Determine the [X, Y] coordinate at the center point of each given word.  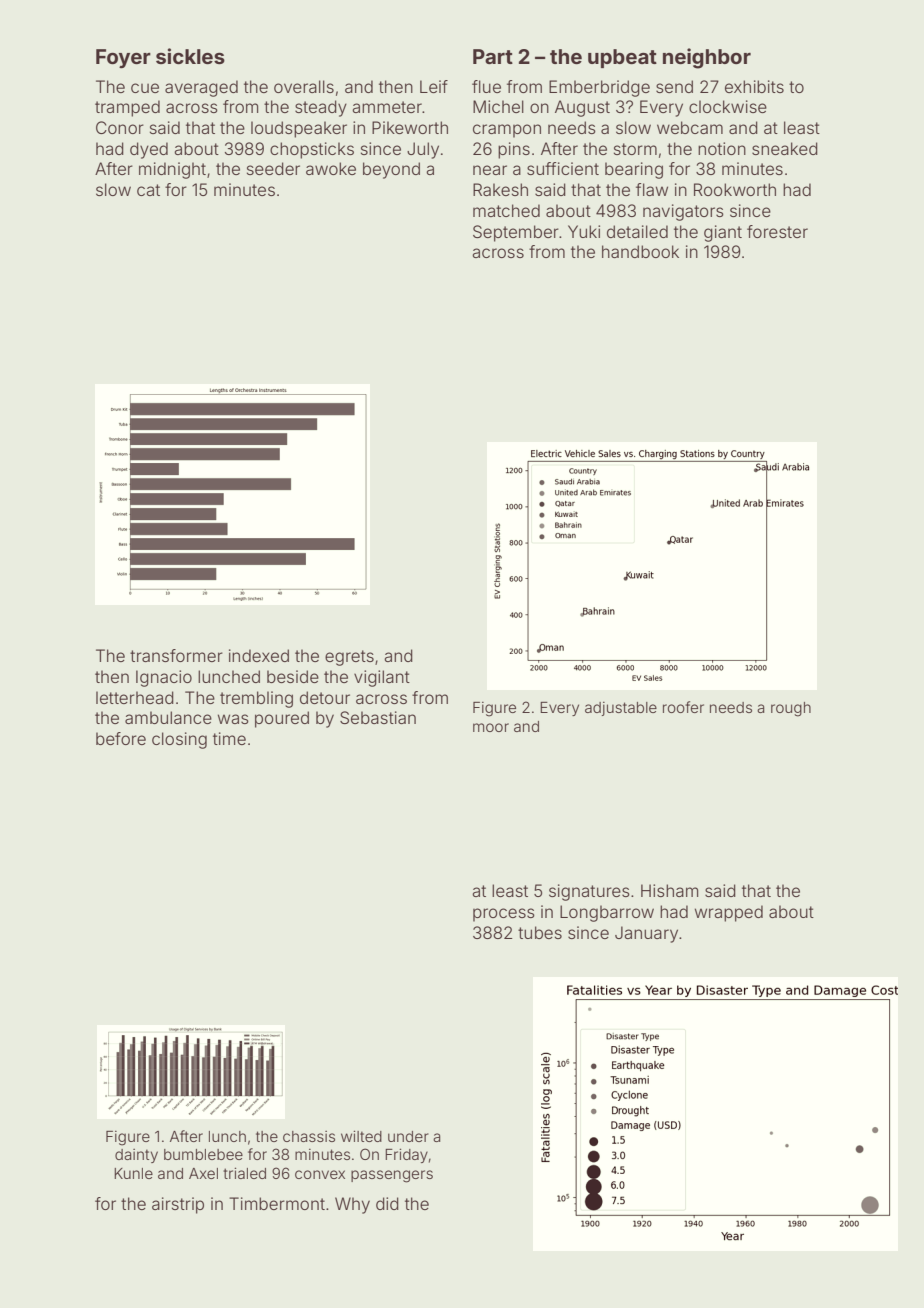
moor [491, 727]
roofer [683, 707]
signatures [589, 892]
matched [506, 210]
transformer [176, 655]
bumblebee [203, 1154]
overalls [304, 86]
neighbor [707, 58]
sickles [190, 56]
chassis [309, 1136]
